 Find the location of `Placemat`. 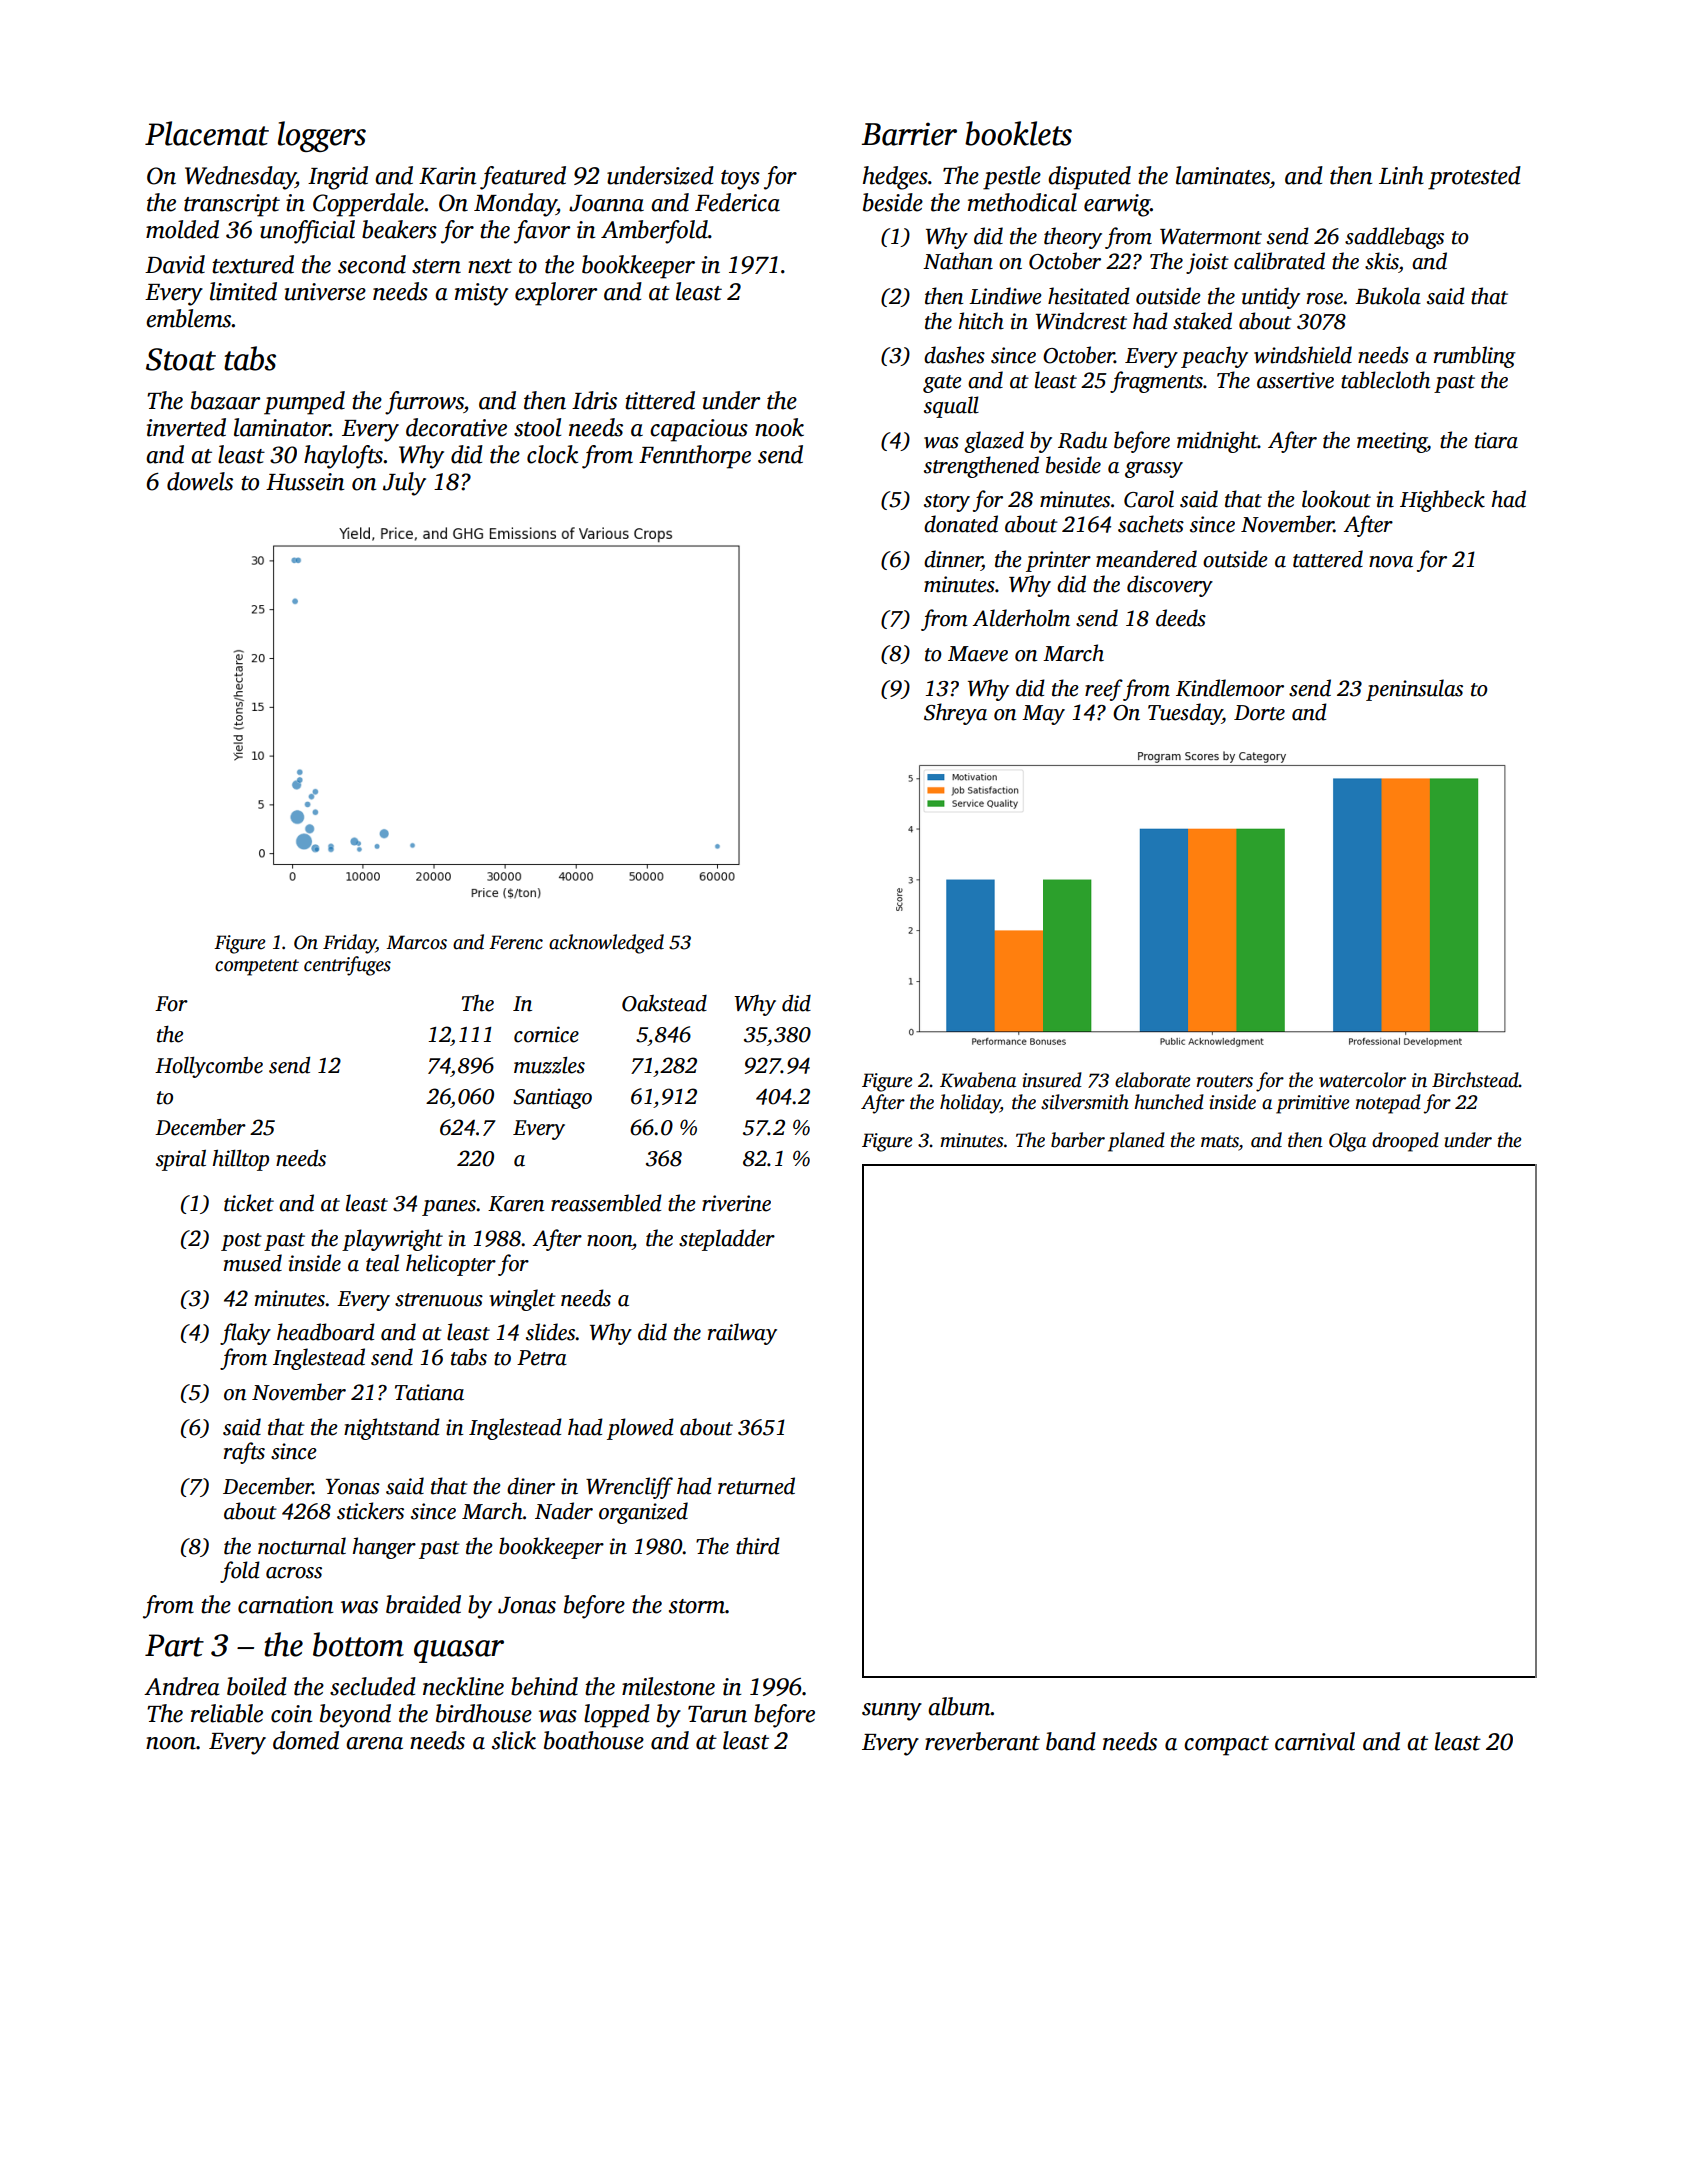

Placemat is located at coordinates (207, 133).
